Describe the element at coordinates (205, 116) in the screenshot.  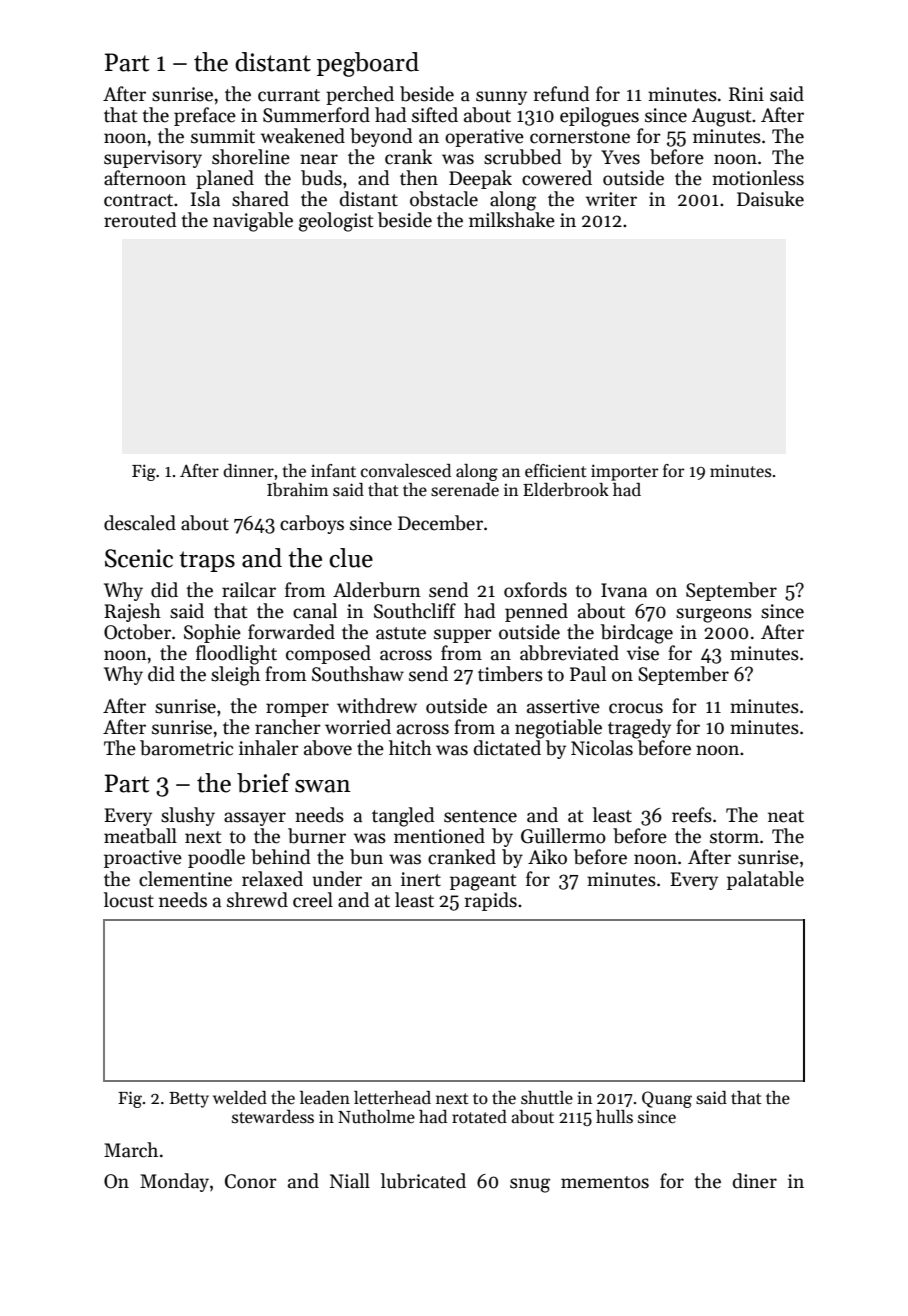
I see `preface` at that location.
